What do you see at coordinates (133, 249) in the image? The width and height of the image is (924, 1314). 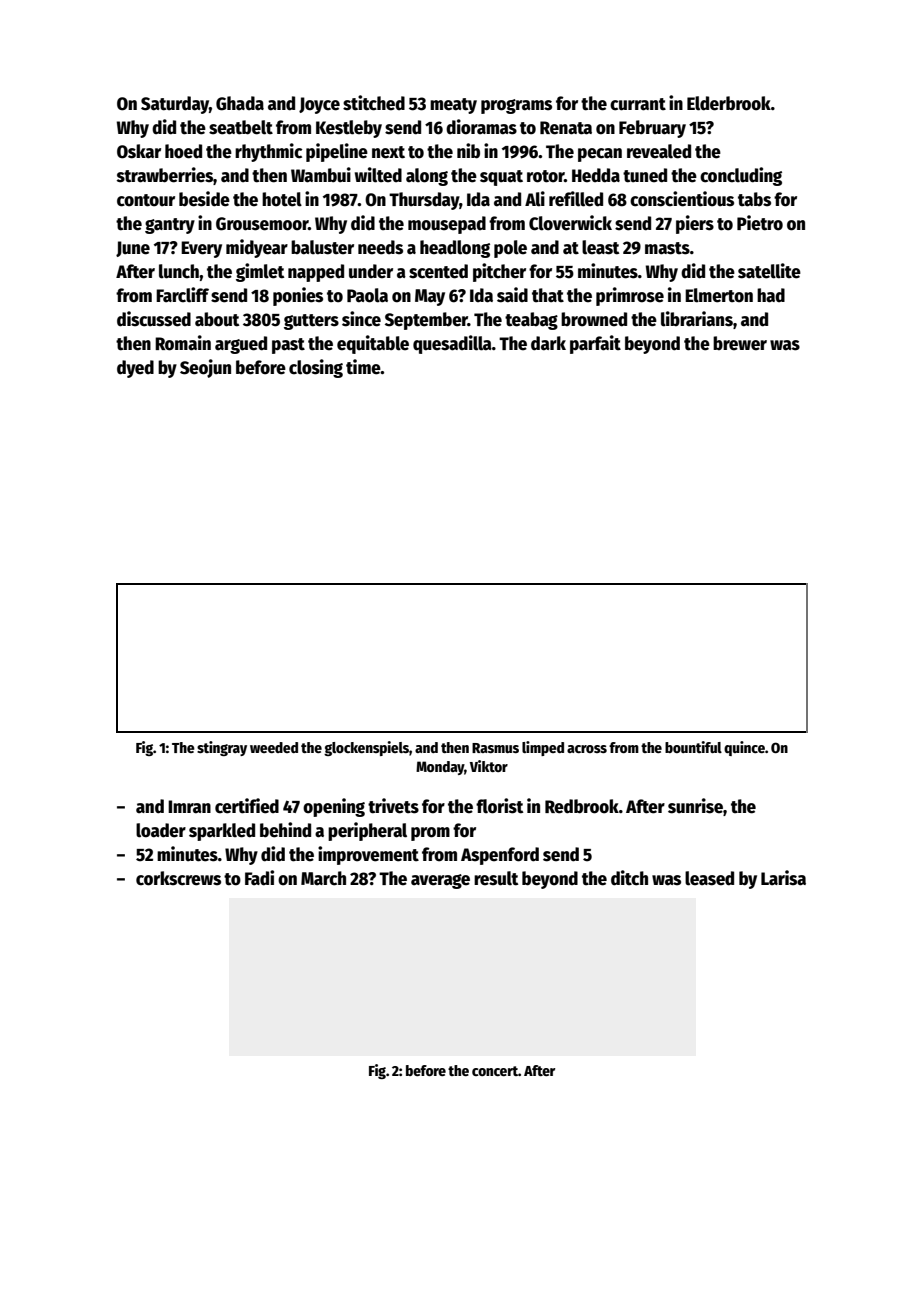 I see `June` at bounding box center [133, 249].
